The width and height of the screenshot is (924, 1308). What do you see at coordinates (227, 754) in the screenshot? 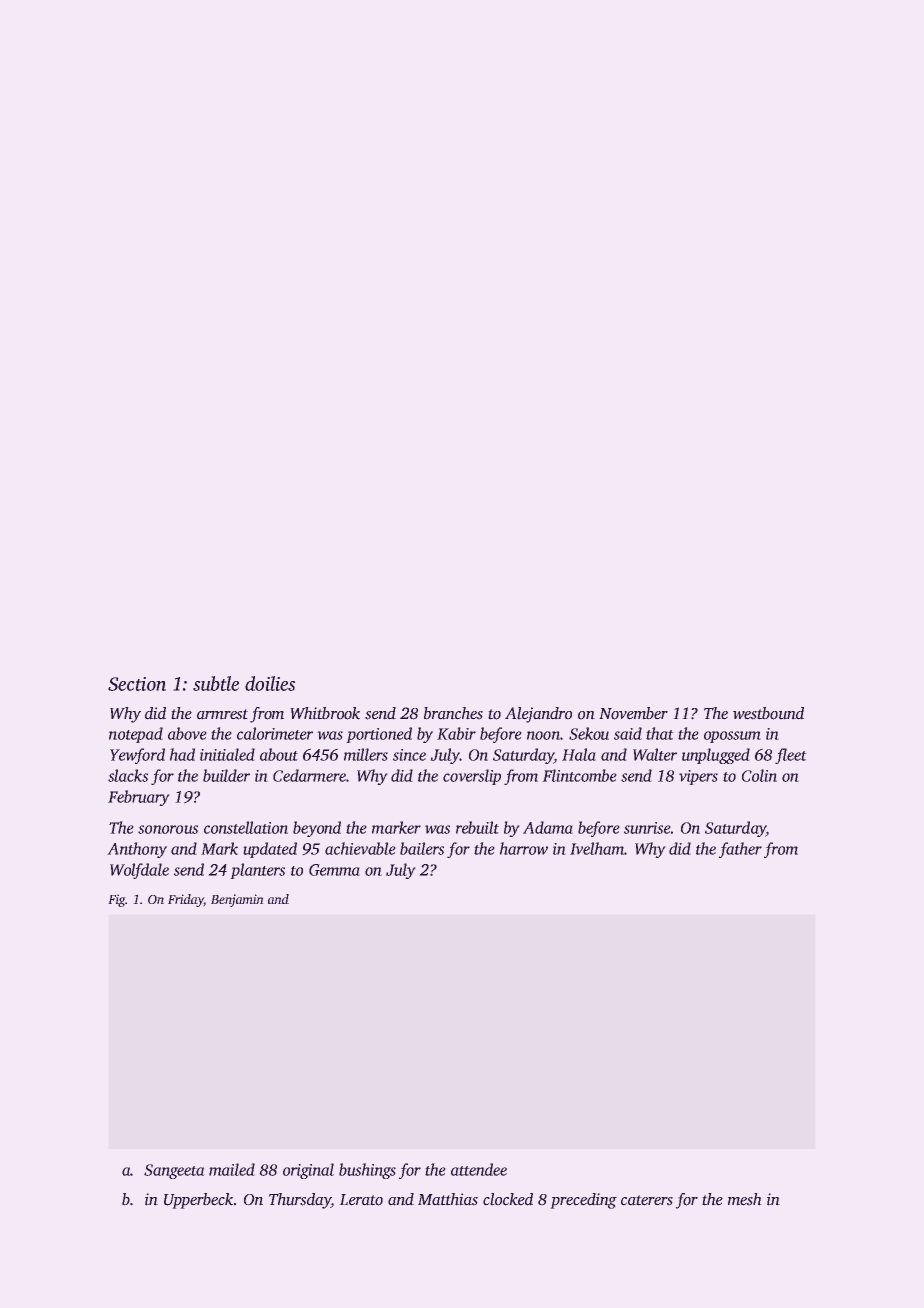
I see `initialed` at bounding box center [227, 754].
